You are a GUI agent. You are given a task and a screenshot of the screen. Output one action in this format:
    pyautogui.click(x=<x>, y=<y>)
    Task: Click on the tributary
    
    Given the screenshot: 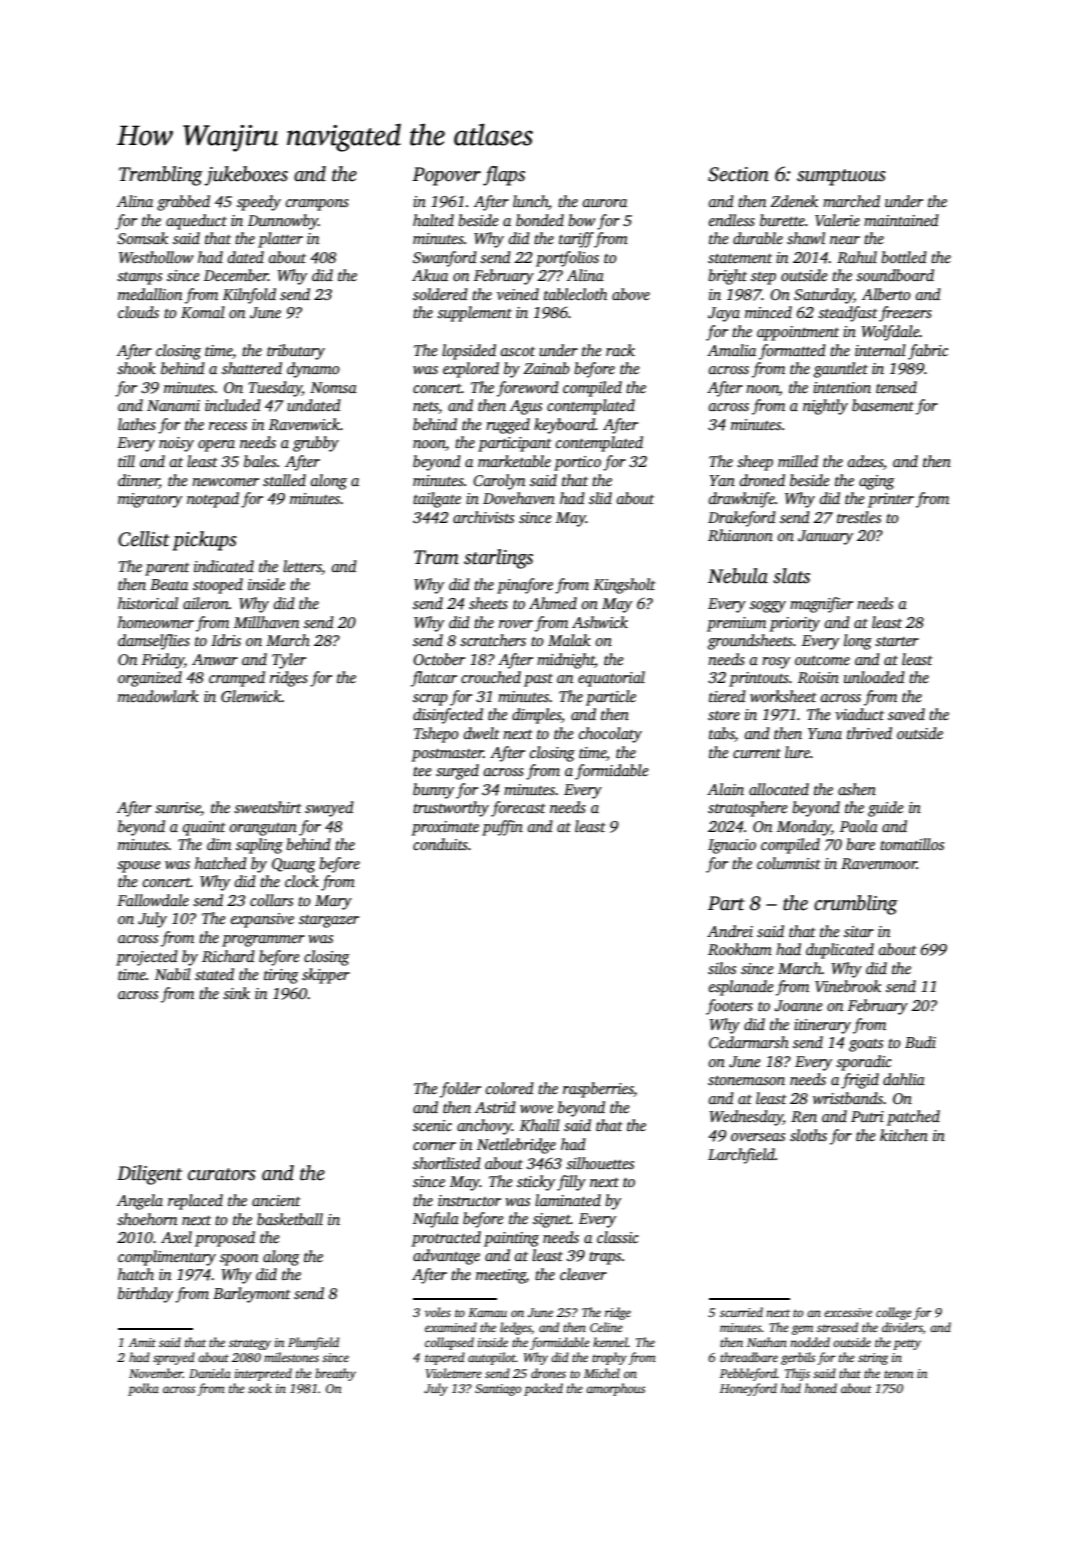 What is the action you would take?
    pyautogui.click(x=296, y=352)
